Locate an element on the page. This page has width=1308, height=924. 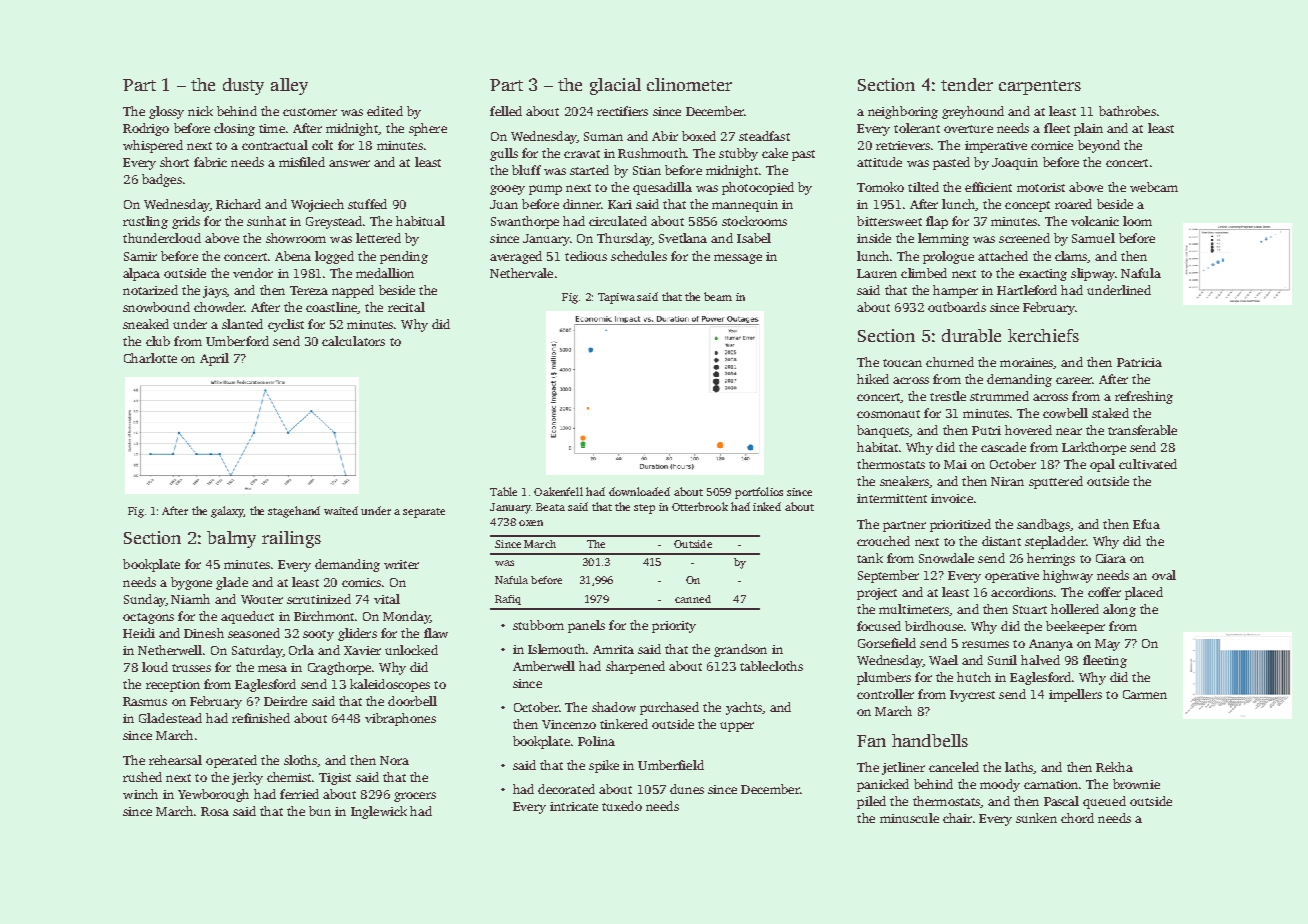
rushed is located at coordinates (142, 777).
